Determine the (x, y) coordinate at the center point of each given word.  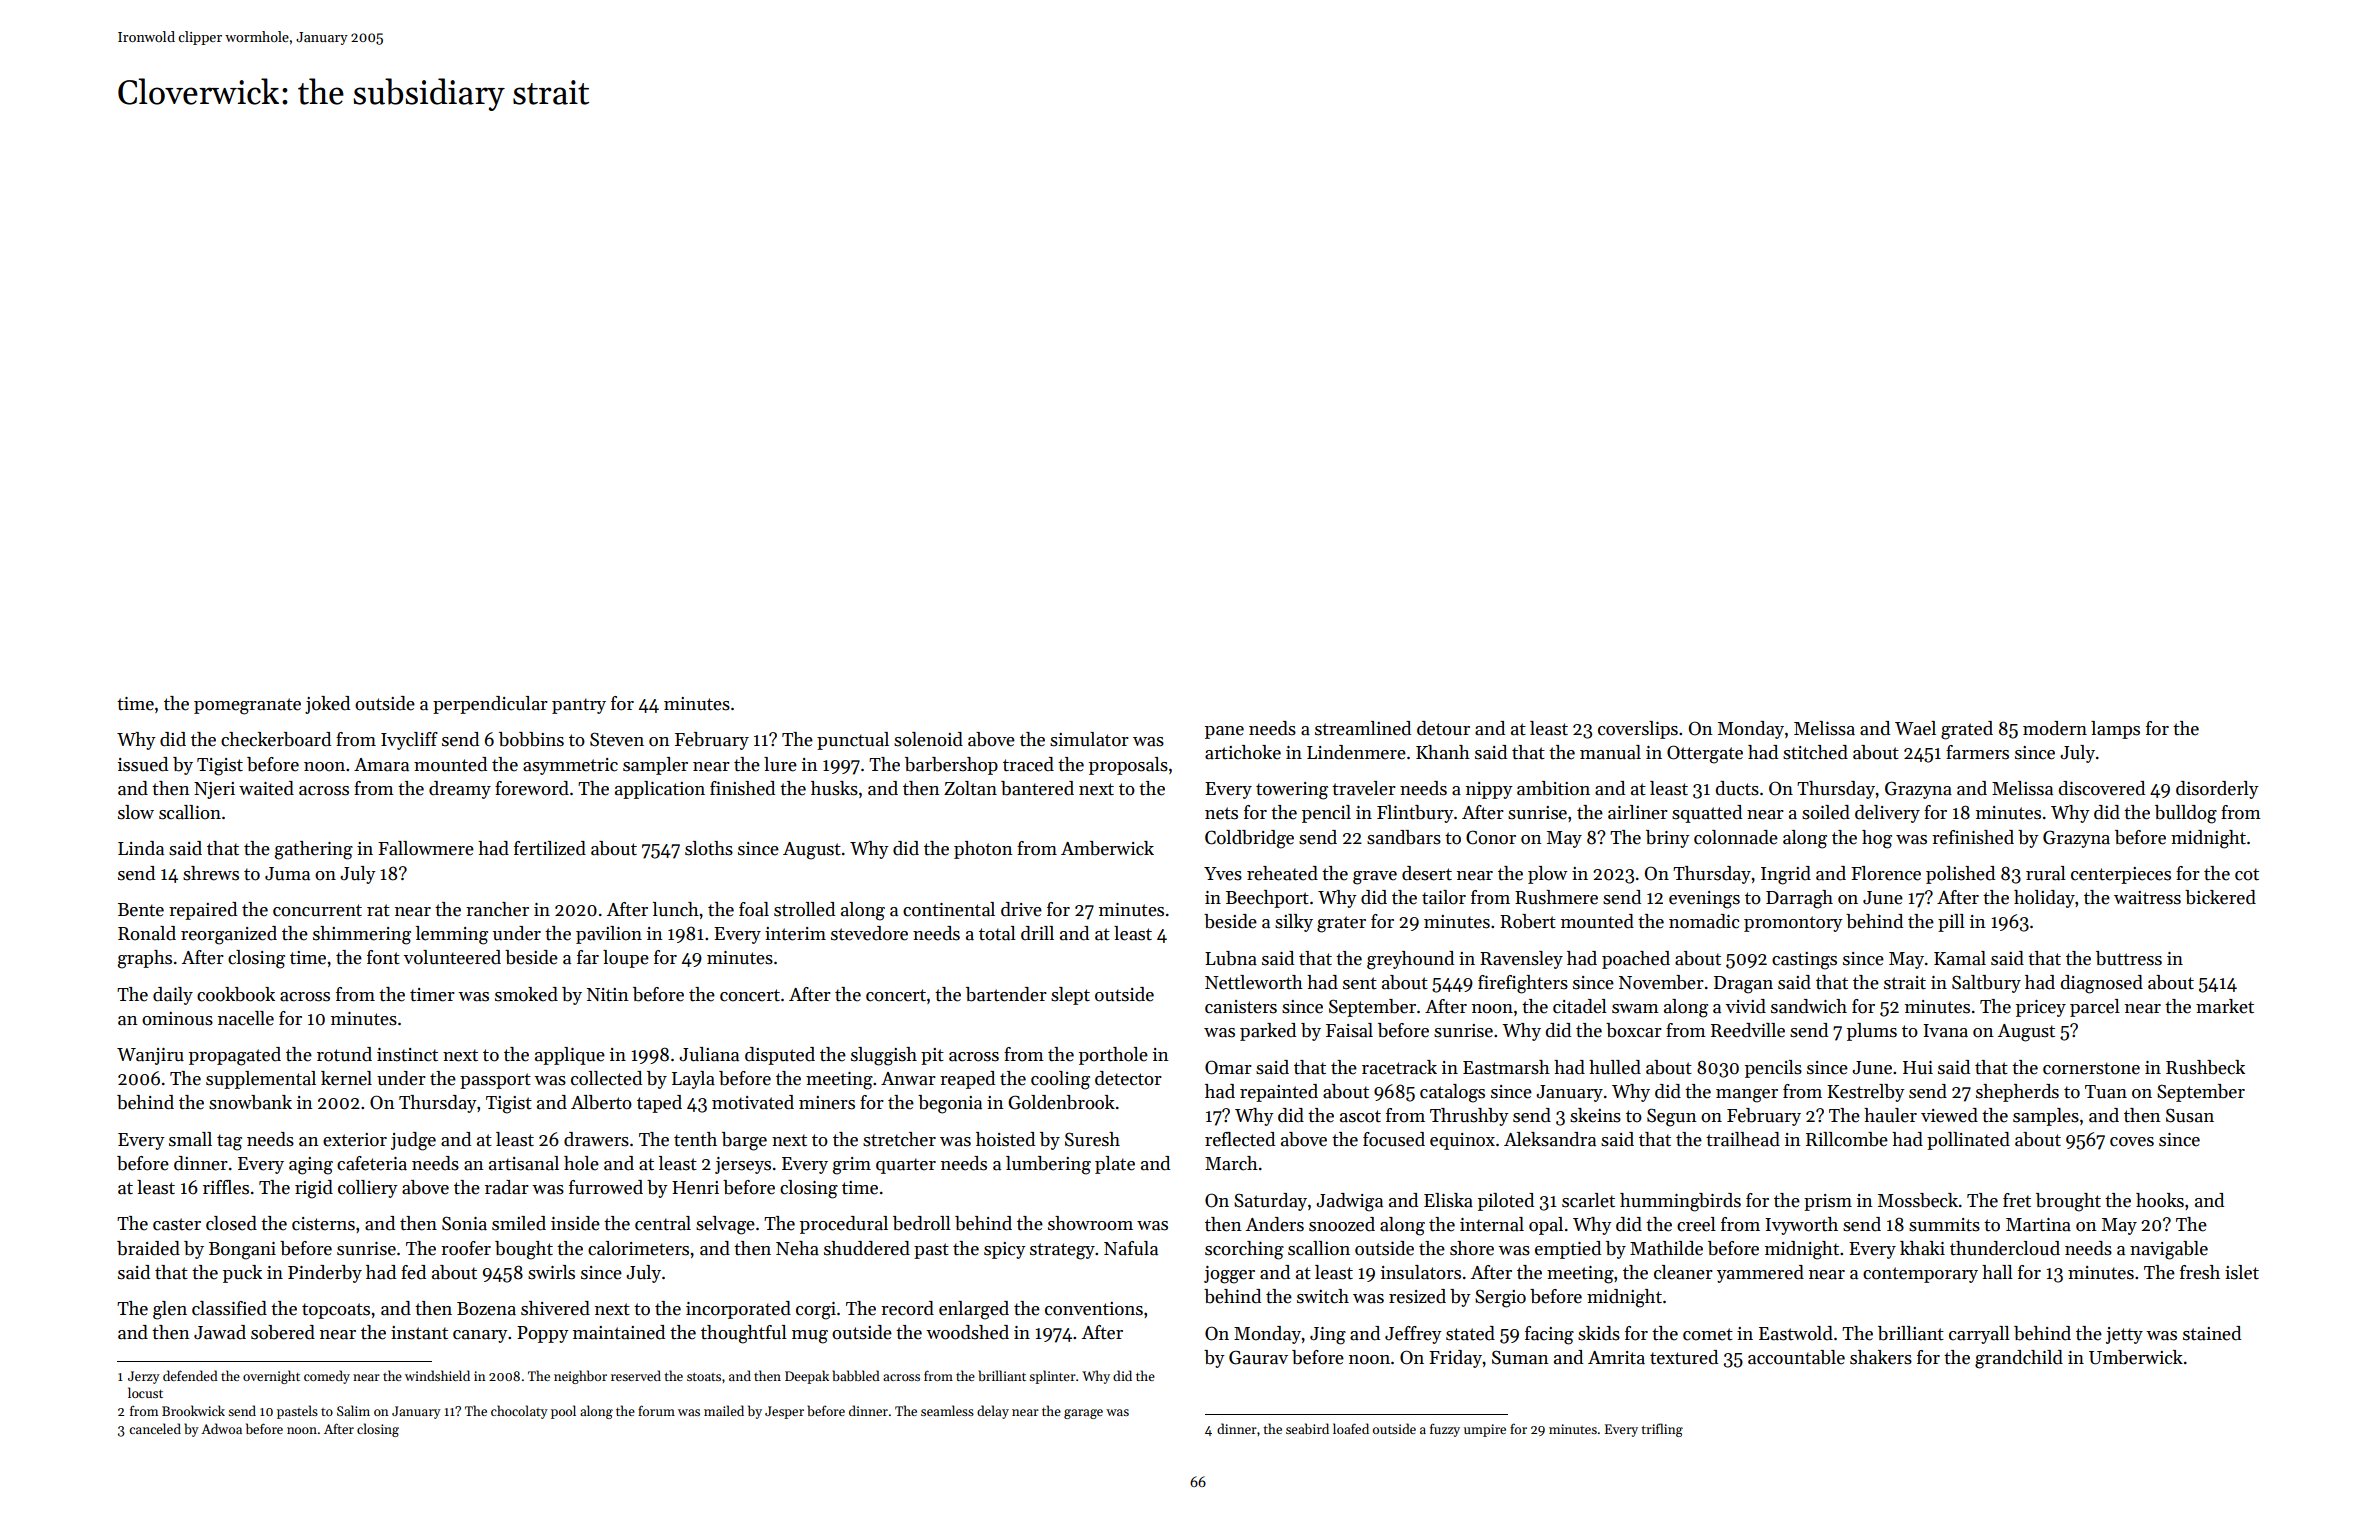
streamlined (1363, 728)
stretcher (899, 1139)
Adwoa (221, 1428)
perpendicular (490, 705)
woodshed (967, 1332)
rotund (344, 1054)
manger (1747, 1096)
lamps (2115, 730)
